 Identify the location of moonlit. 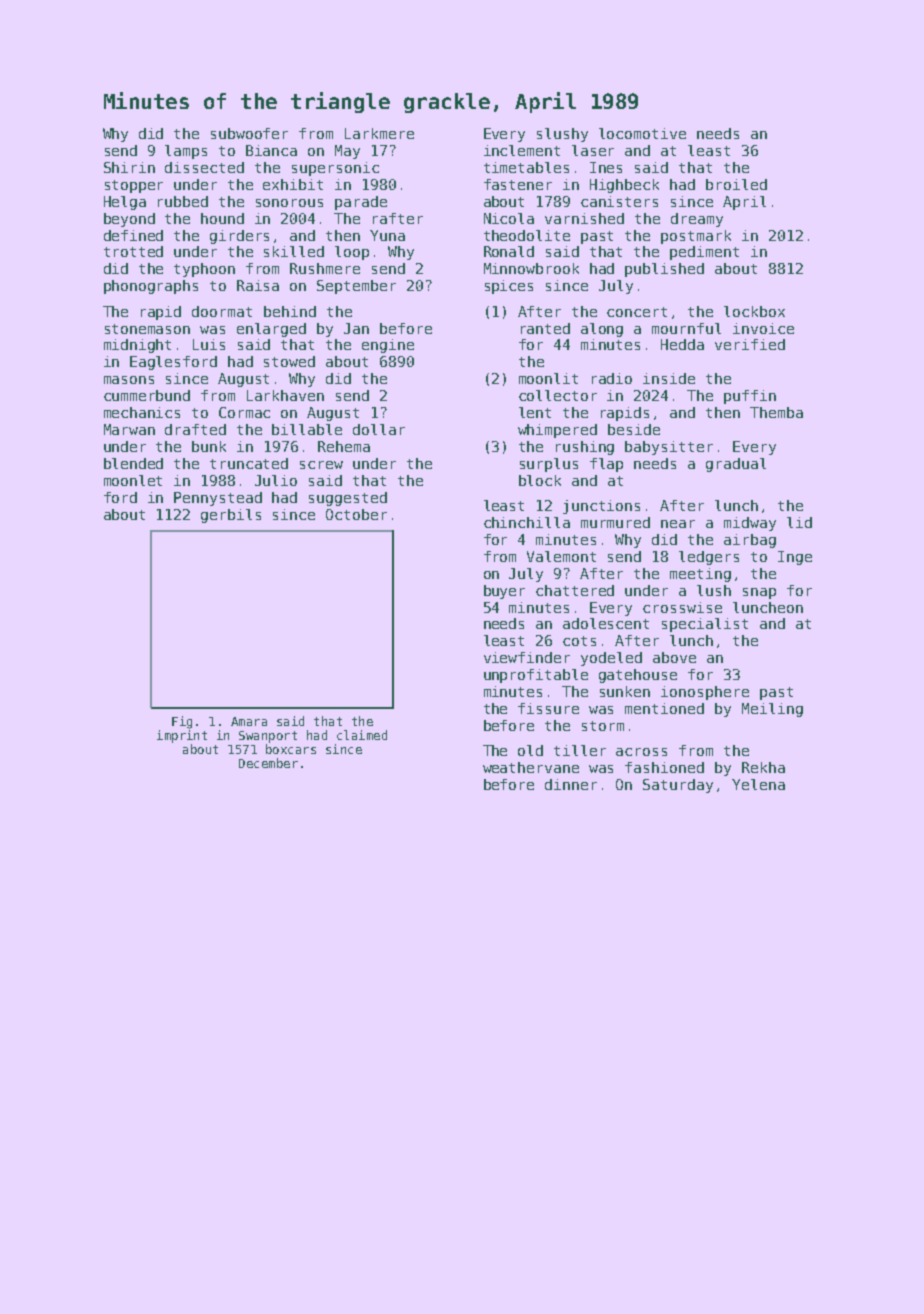
(548, 378).
